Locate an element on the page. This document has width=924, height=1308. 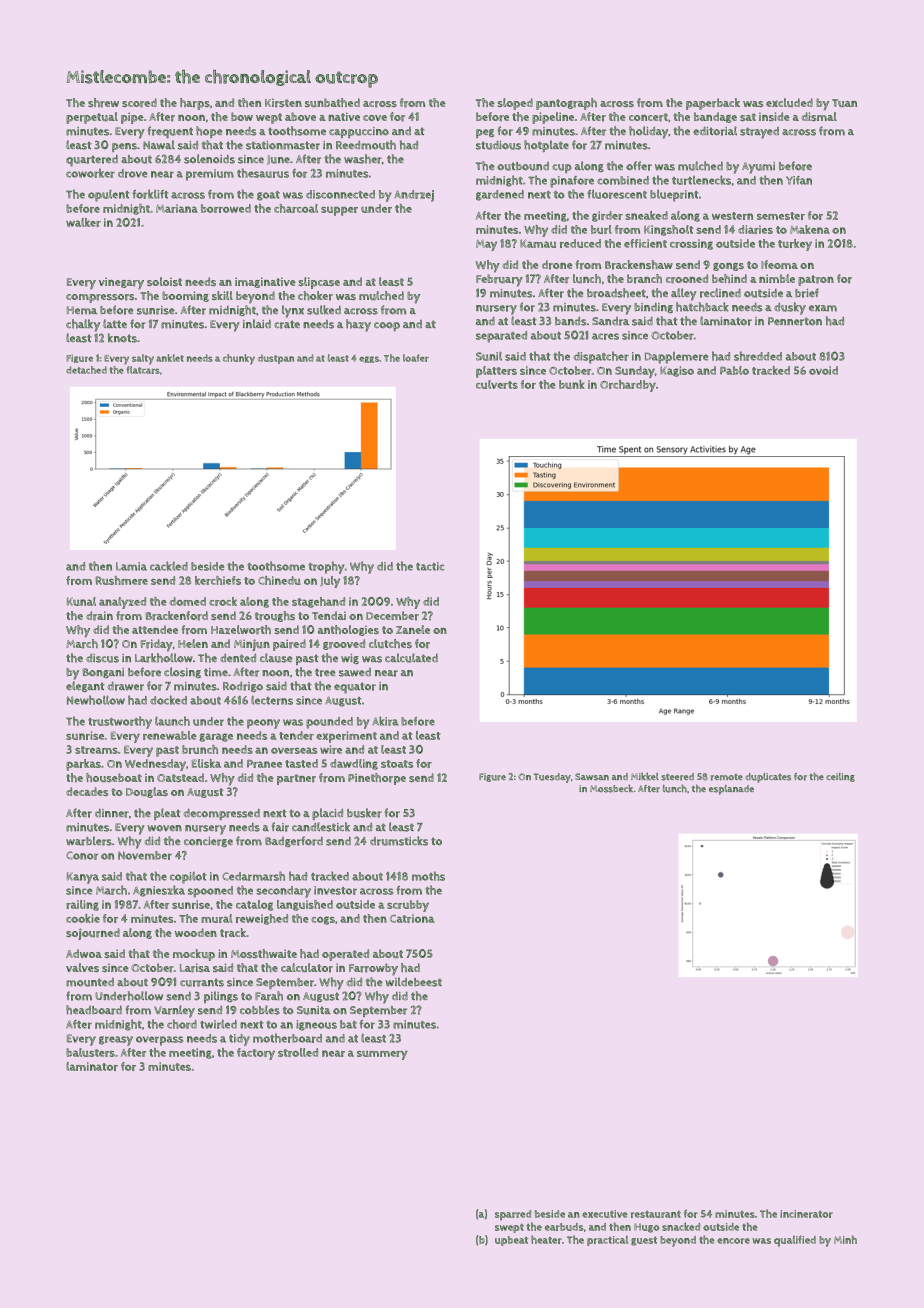
excluded is located at coordinates (789, 102).
